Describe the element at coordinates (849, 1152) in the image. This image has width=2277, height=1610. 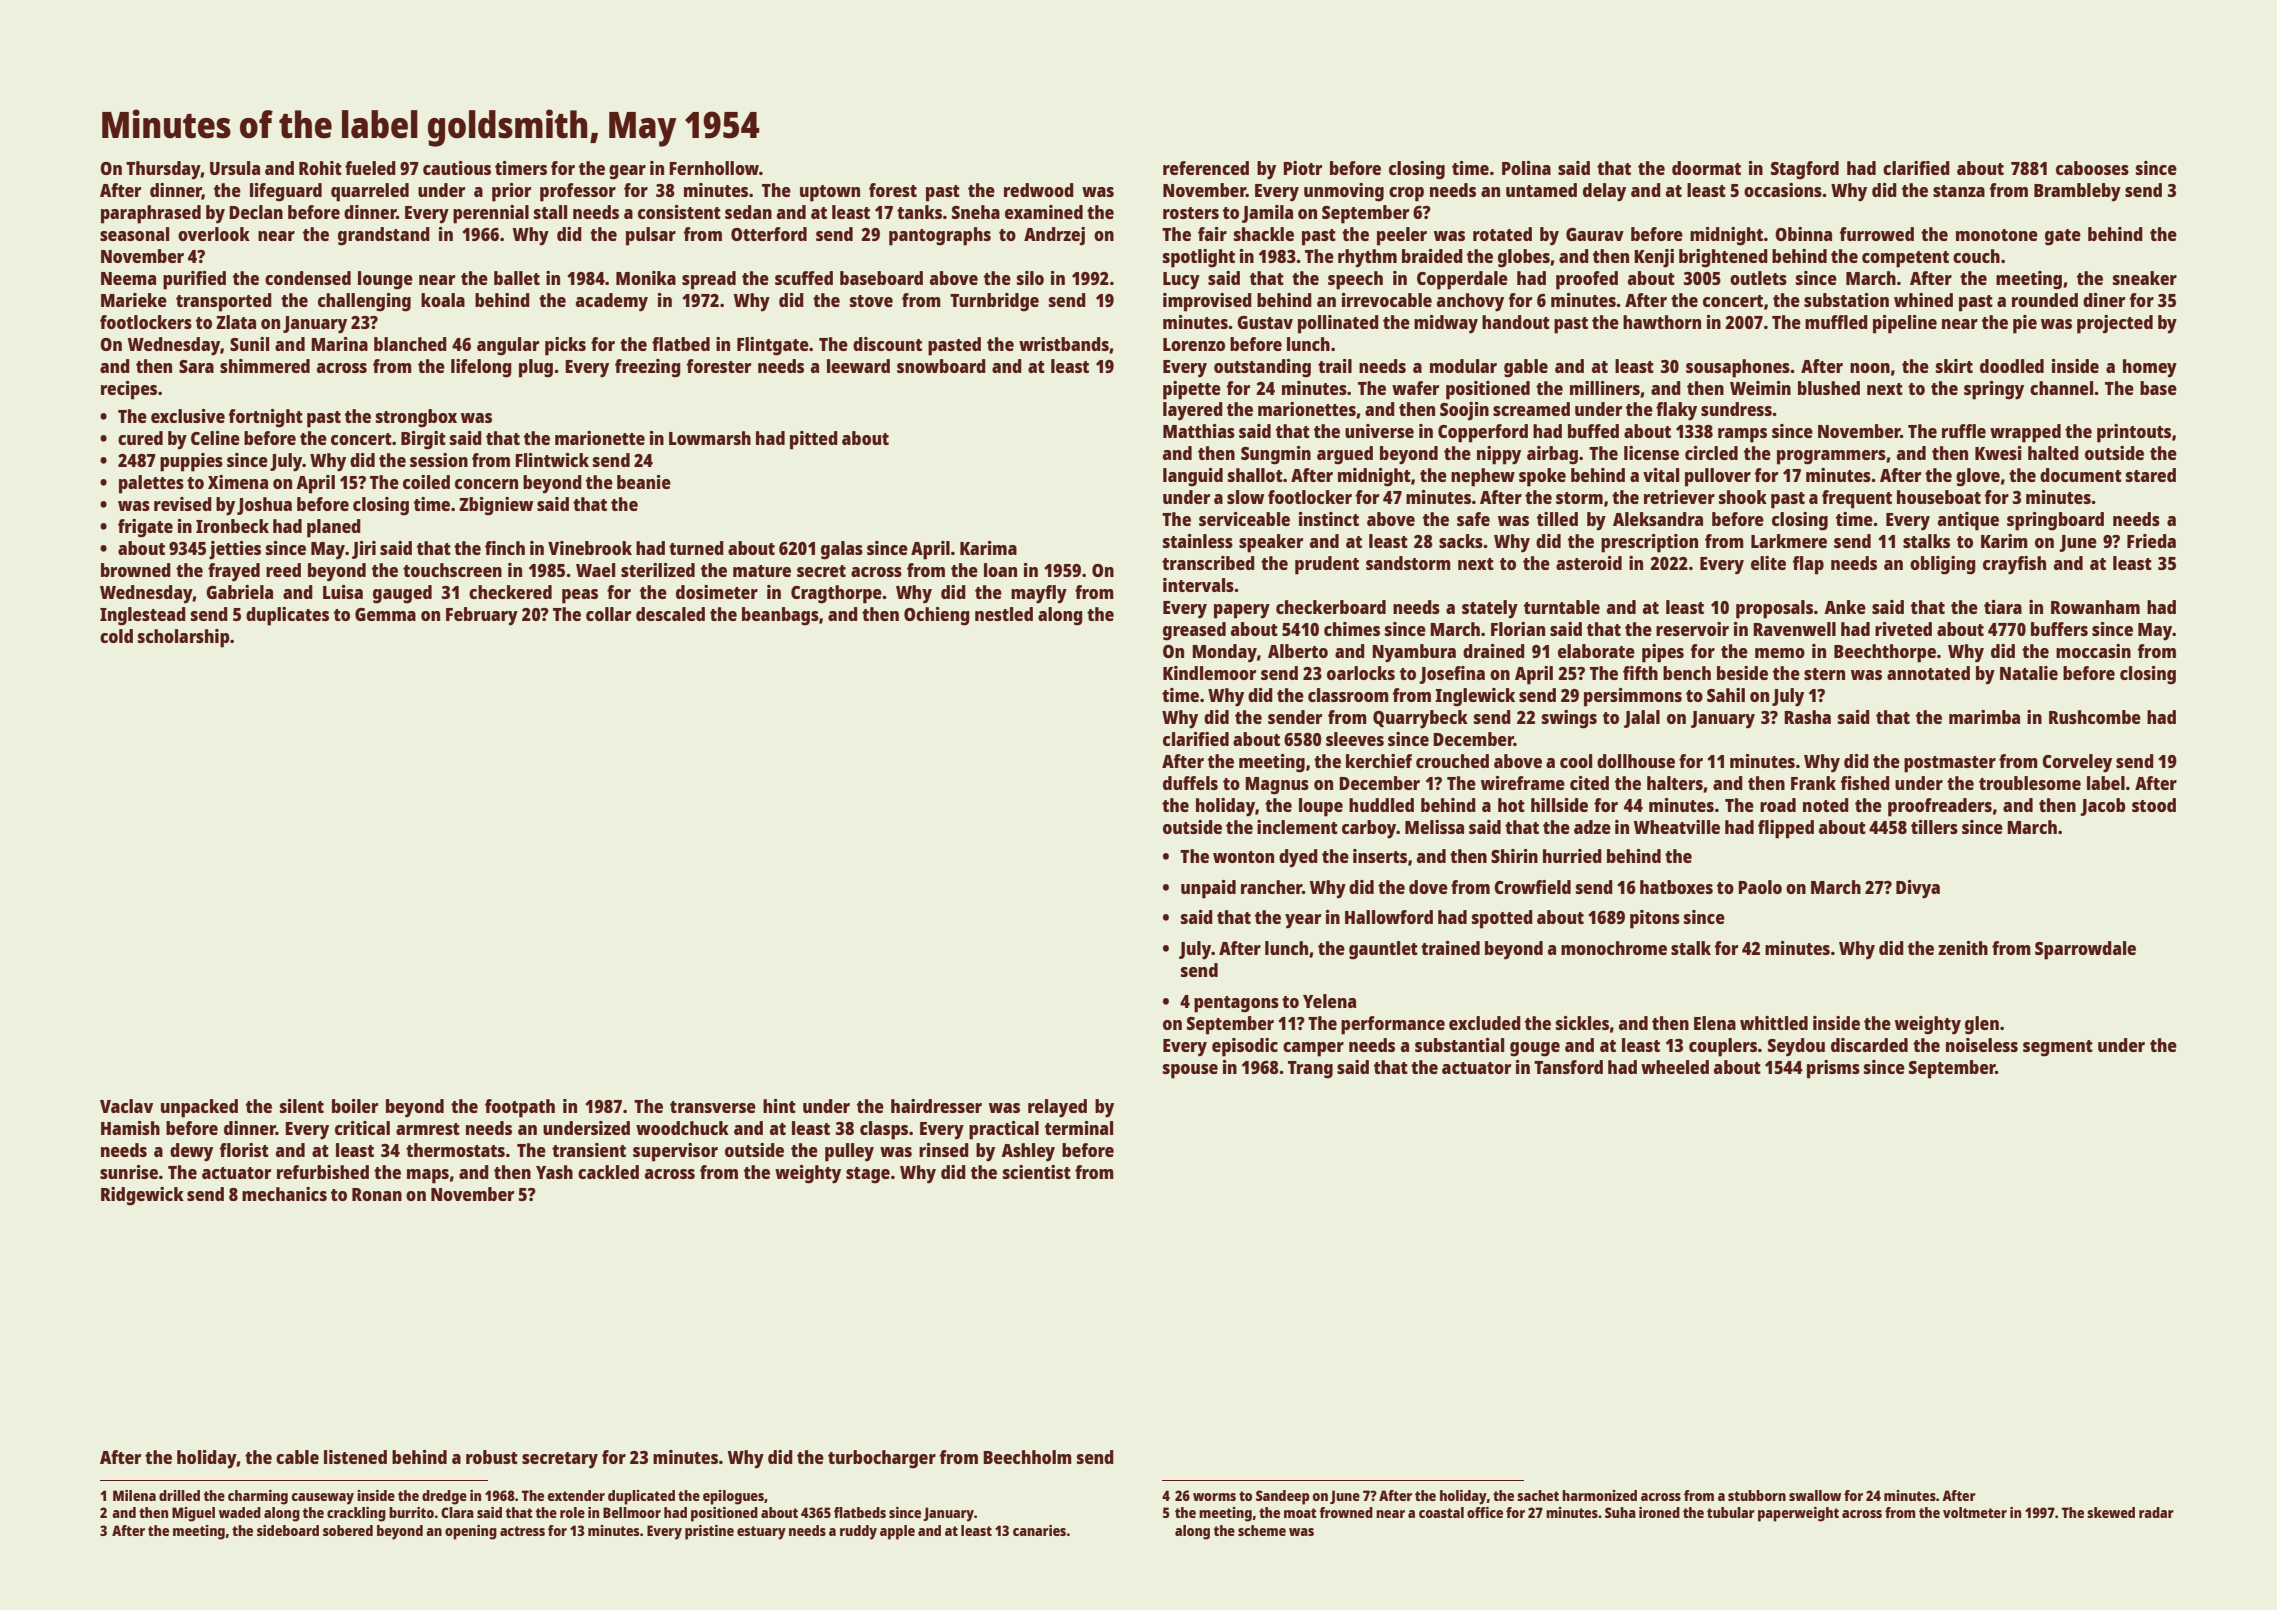
I see `pulley` at that location.
